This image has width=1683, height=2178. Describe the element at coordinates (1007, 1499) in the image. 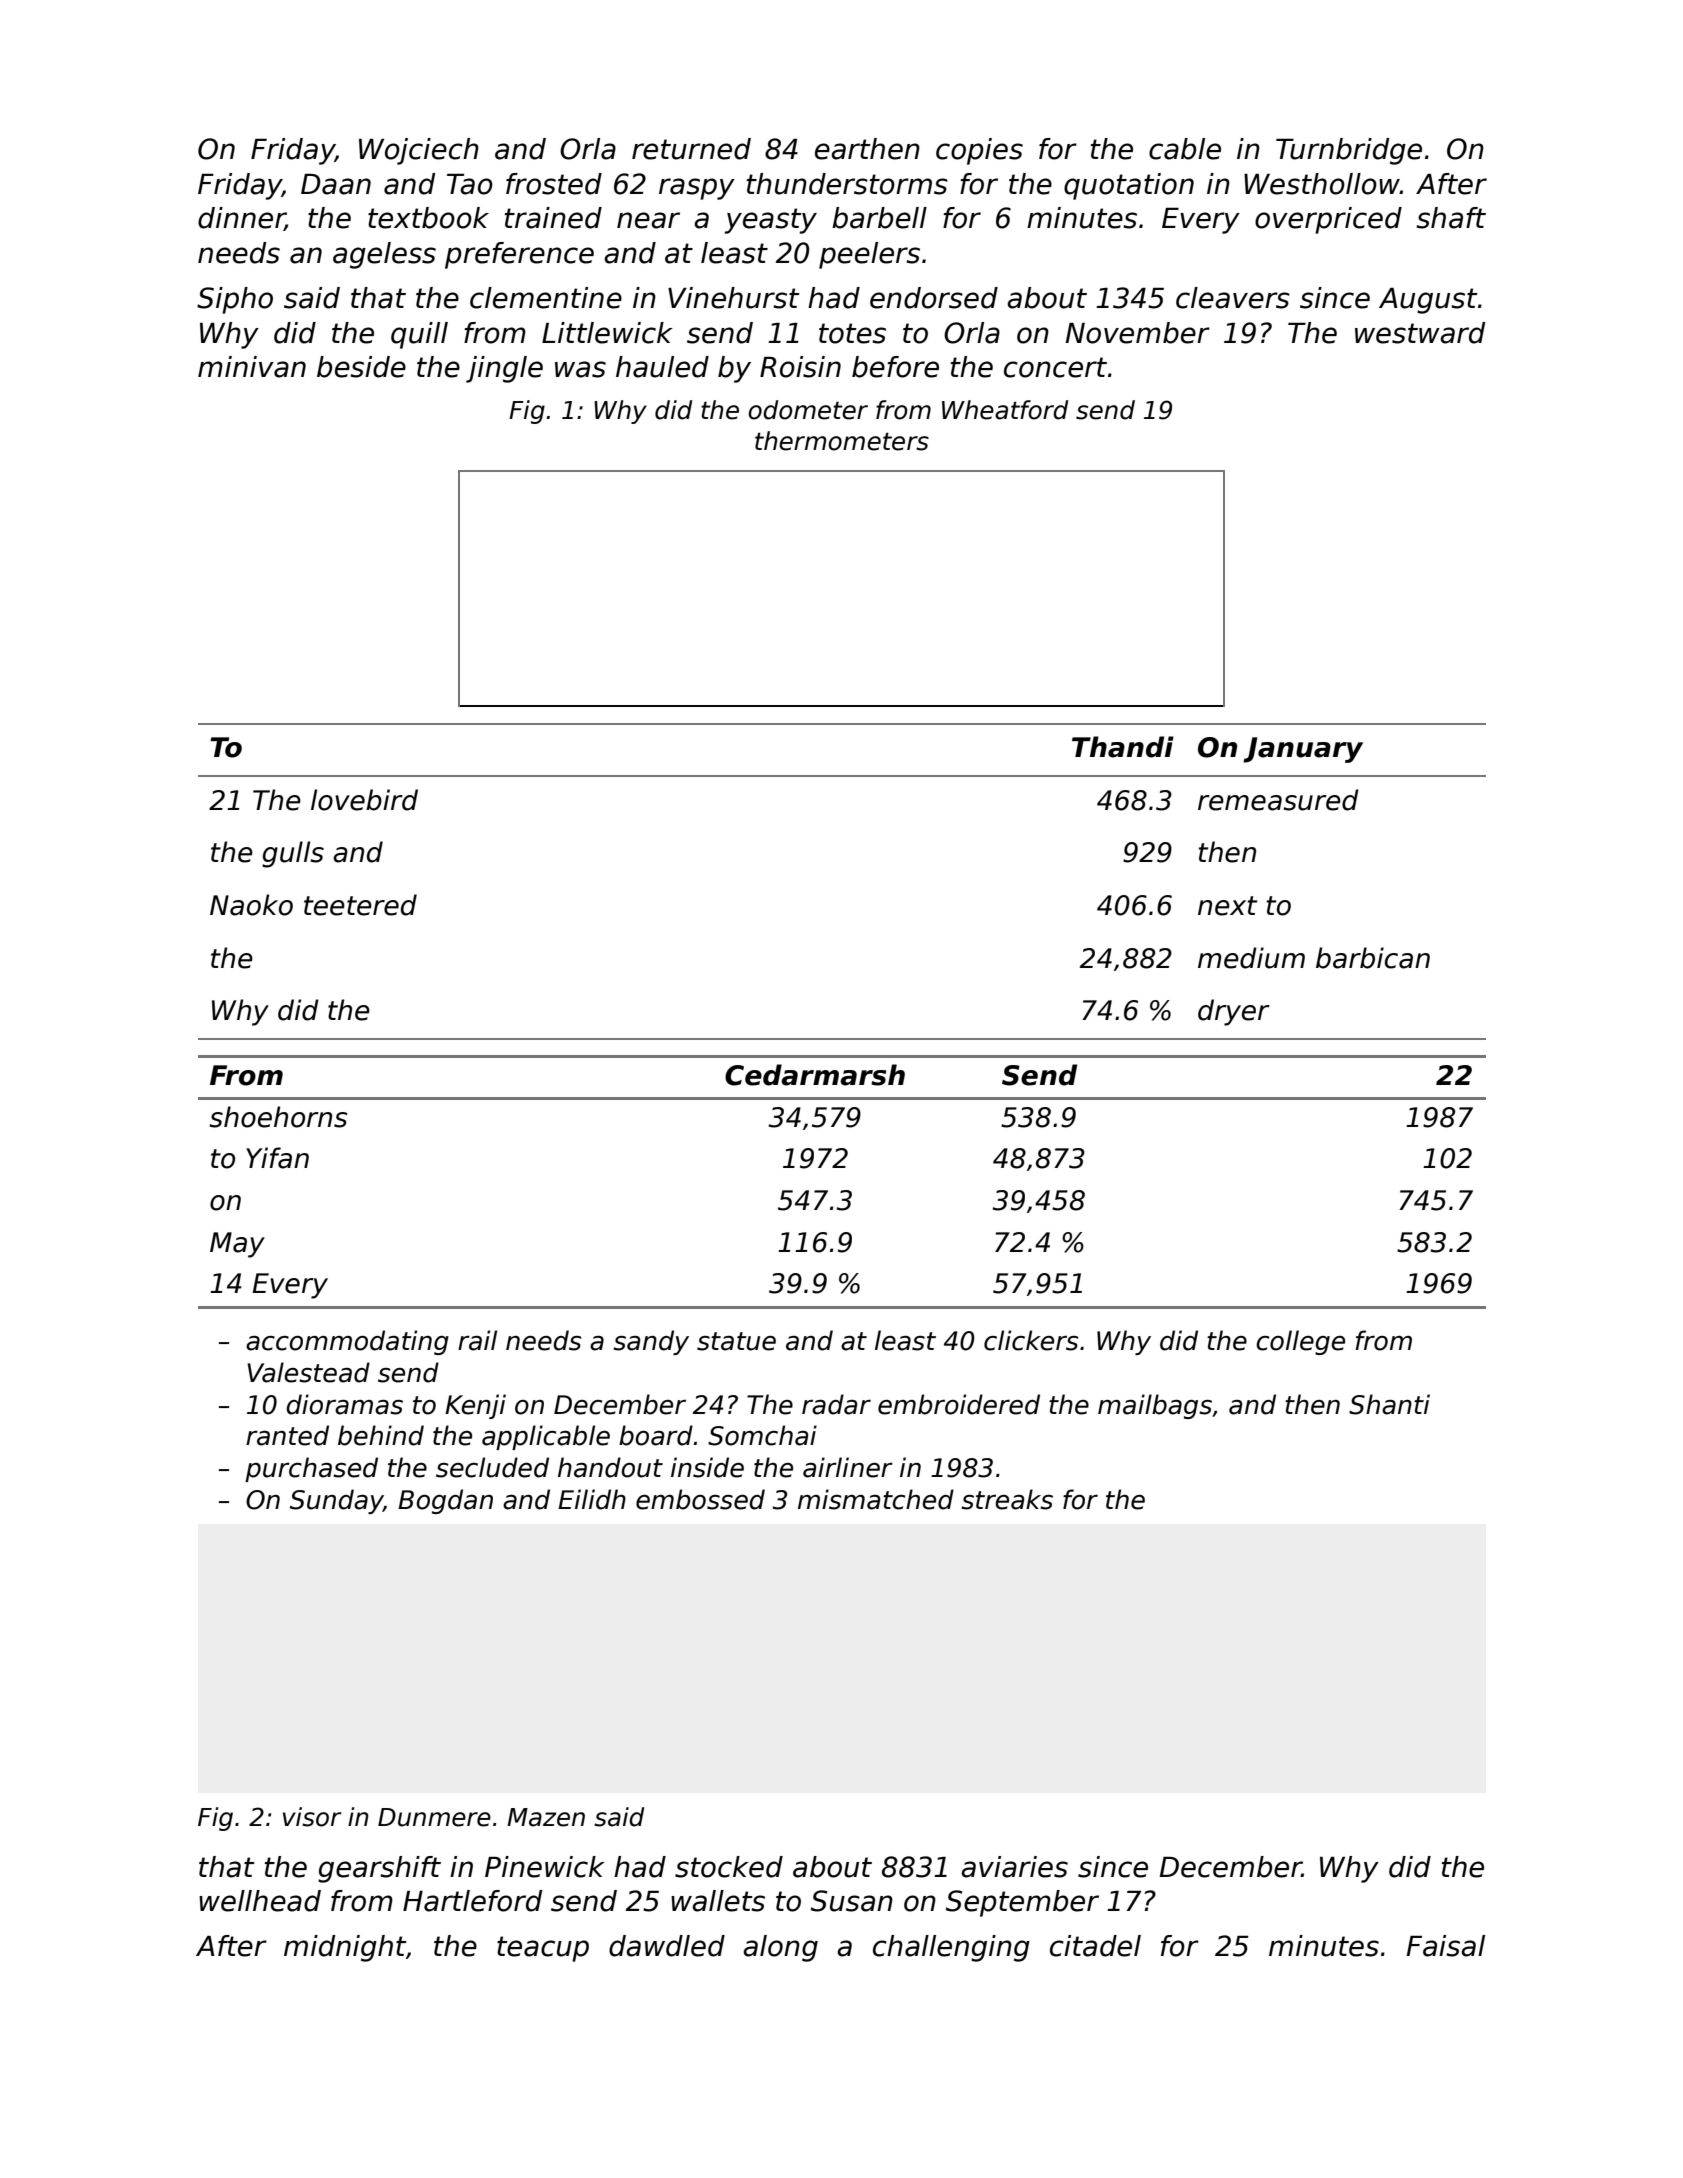

I see `streaks` at that location.
